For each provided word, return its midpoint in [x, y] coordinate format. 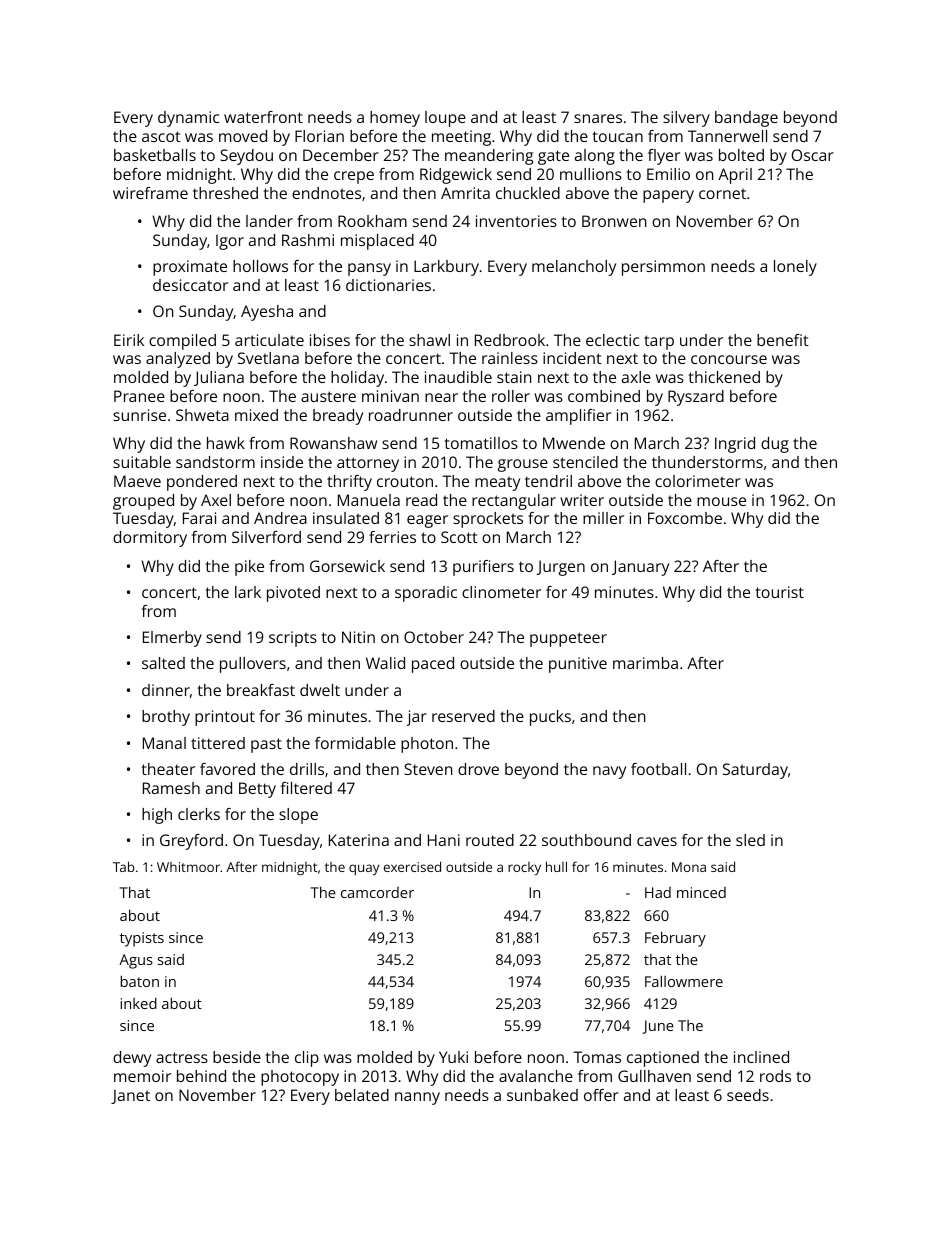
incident [572, 358]
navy [609, 772]
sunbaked [542, 1095]
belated [362, 1095]
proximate [190, 268]
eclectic [612, 340]
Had [658, 892]
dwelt [320, 690]
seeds [748, 1095]
